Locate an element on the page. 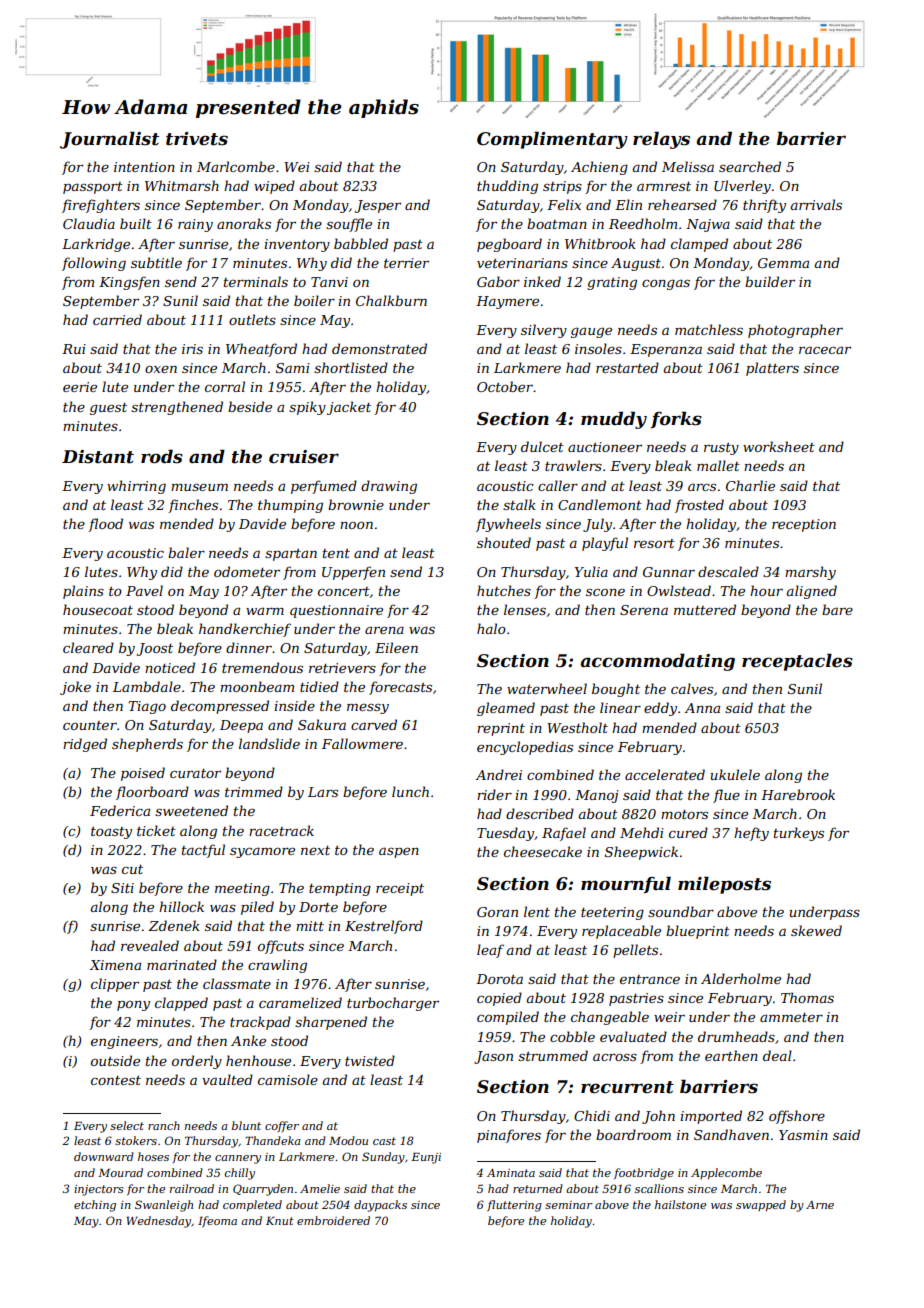 The image size is (924, 1308). daypacks is located at coordinates (380, 1206).
